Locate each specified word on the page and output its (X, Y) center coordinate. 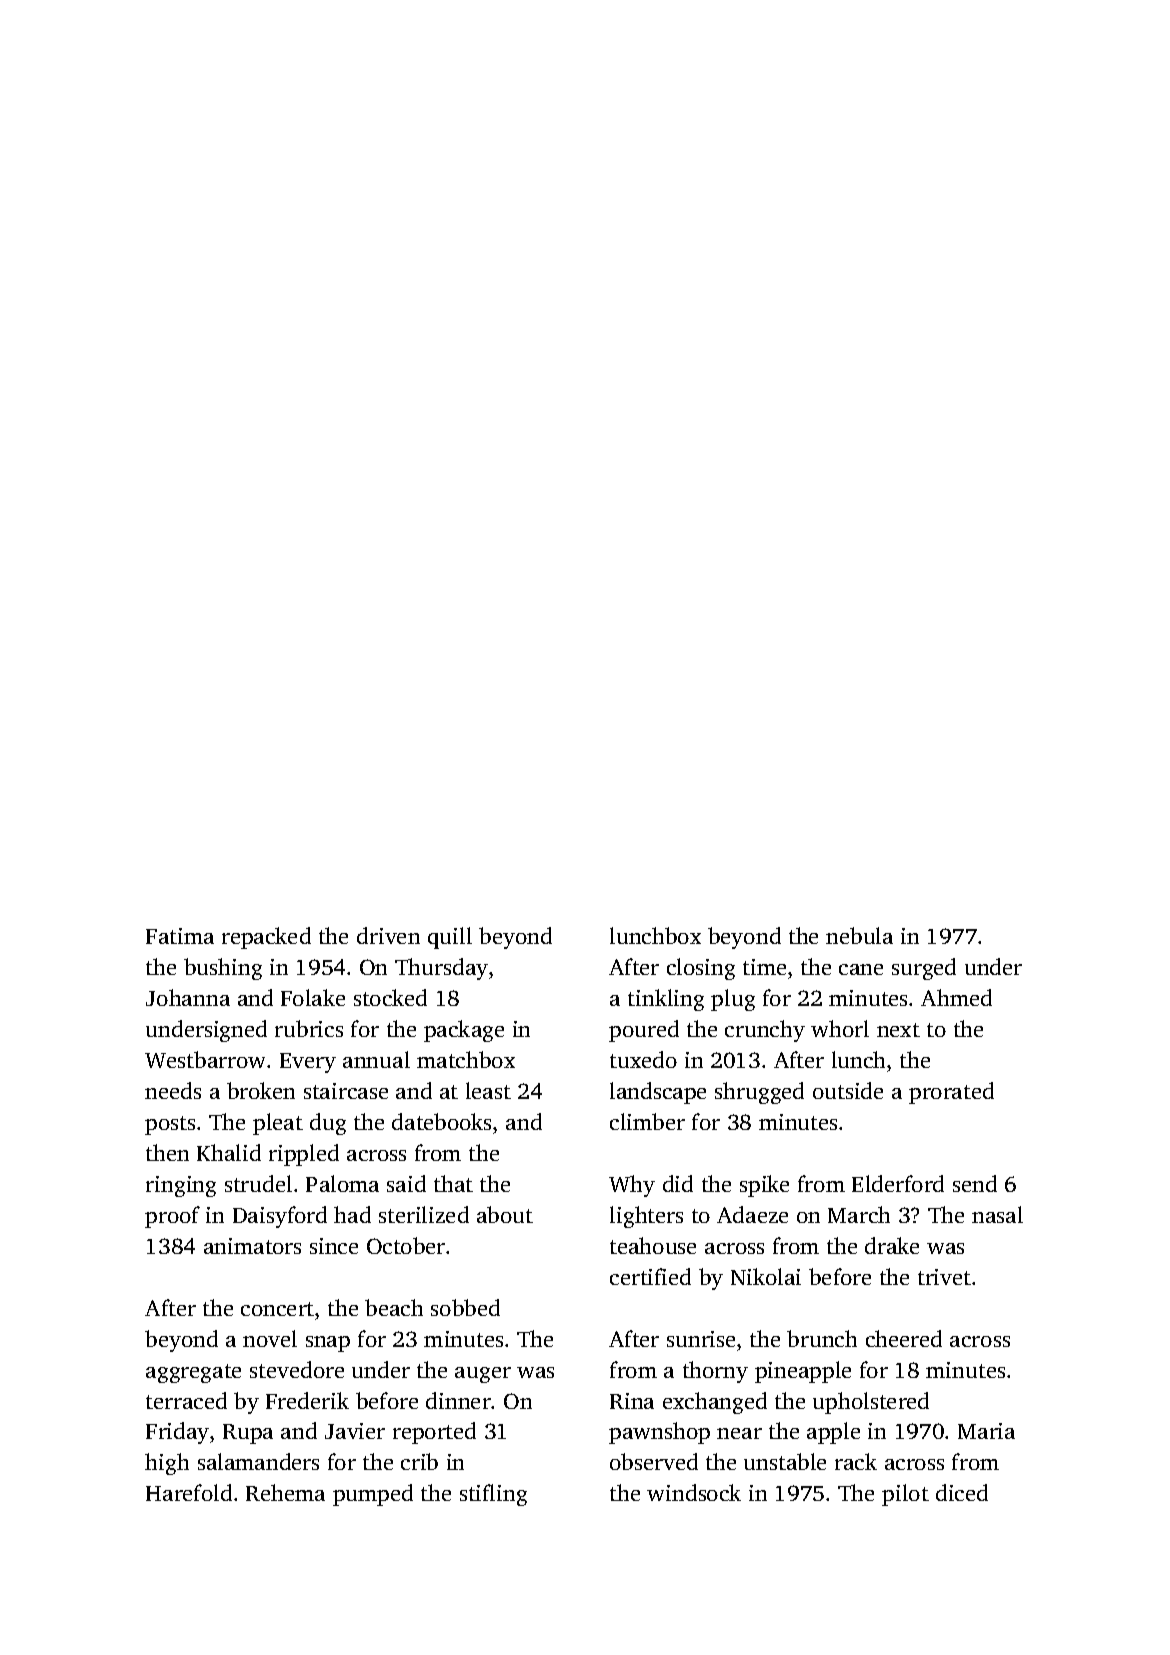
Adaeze (752, 1214)
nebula (859, 935)
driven (388, 935)
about (505, 1214)
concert (277, 1309)
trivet (944, 1277)
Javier (355, 1431)
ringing (181, 1186)
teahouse (653, 1245)
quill (450, 938)
